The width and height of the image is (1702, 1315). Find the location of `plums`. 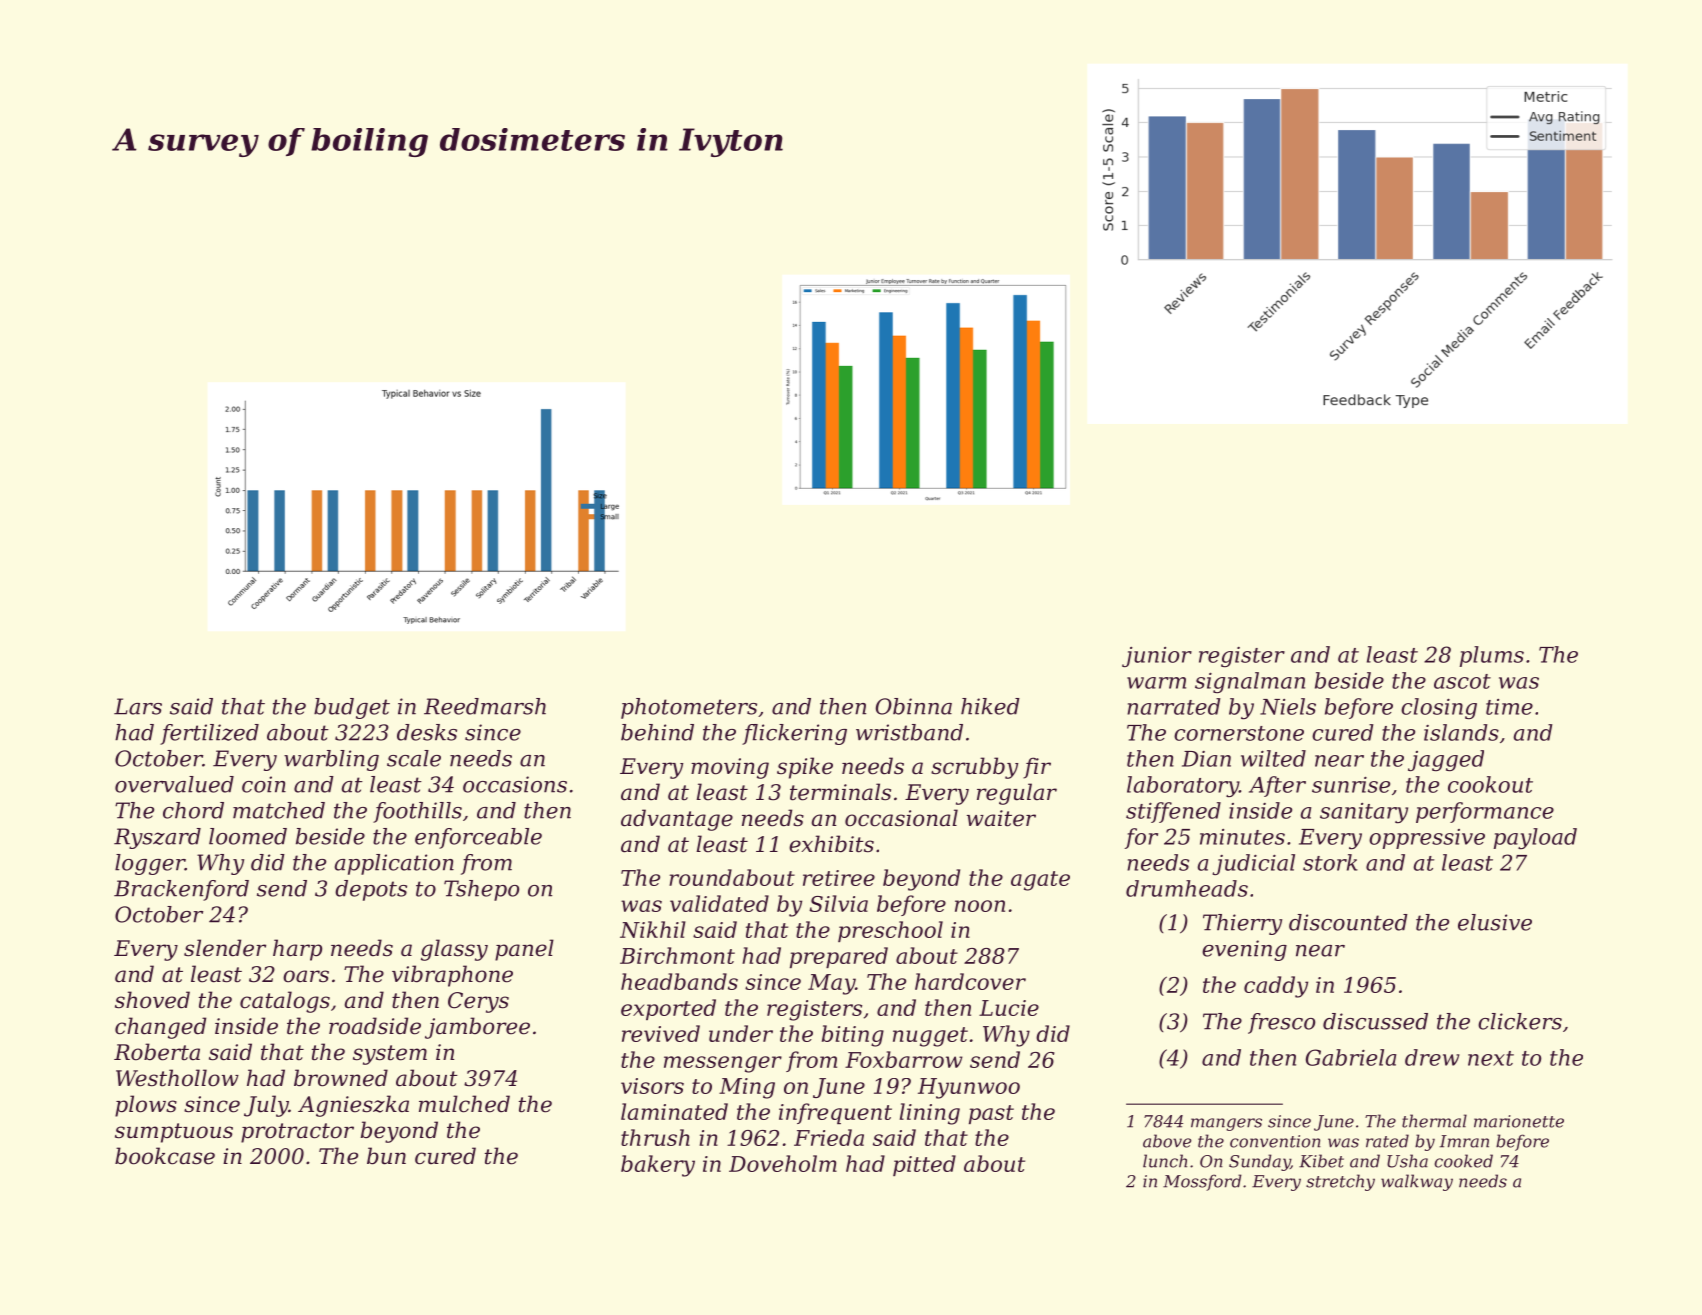

plums is located at coordinates (1492, 656).
